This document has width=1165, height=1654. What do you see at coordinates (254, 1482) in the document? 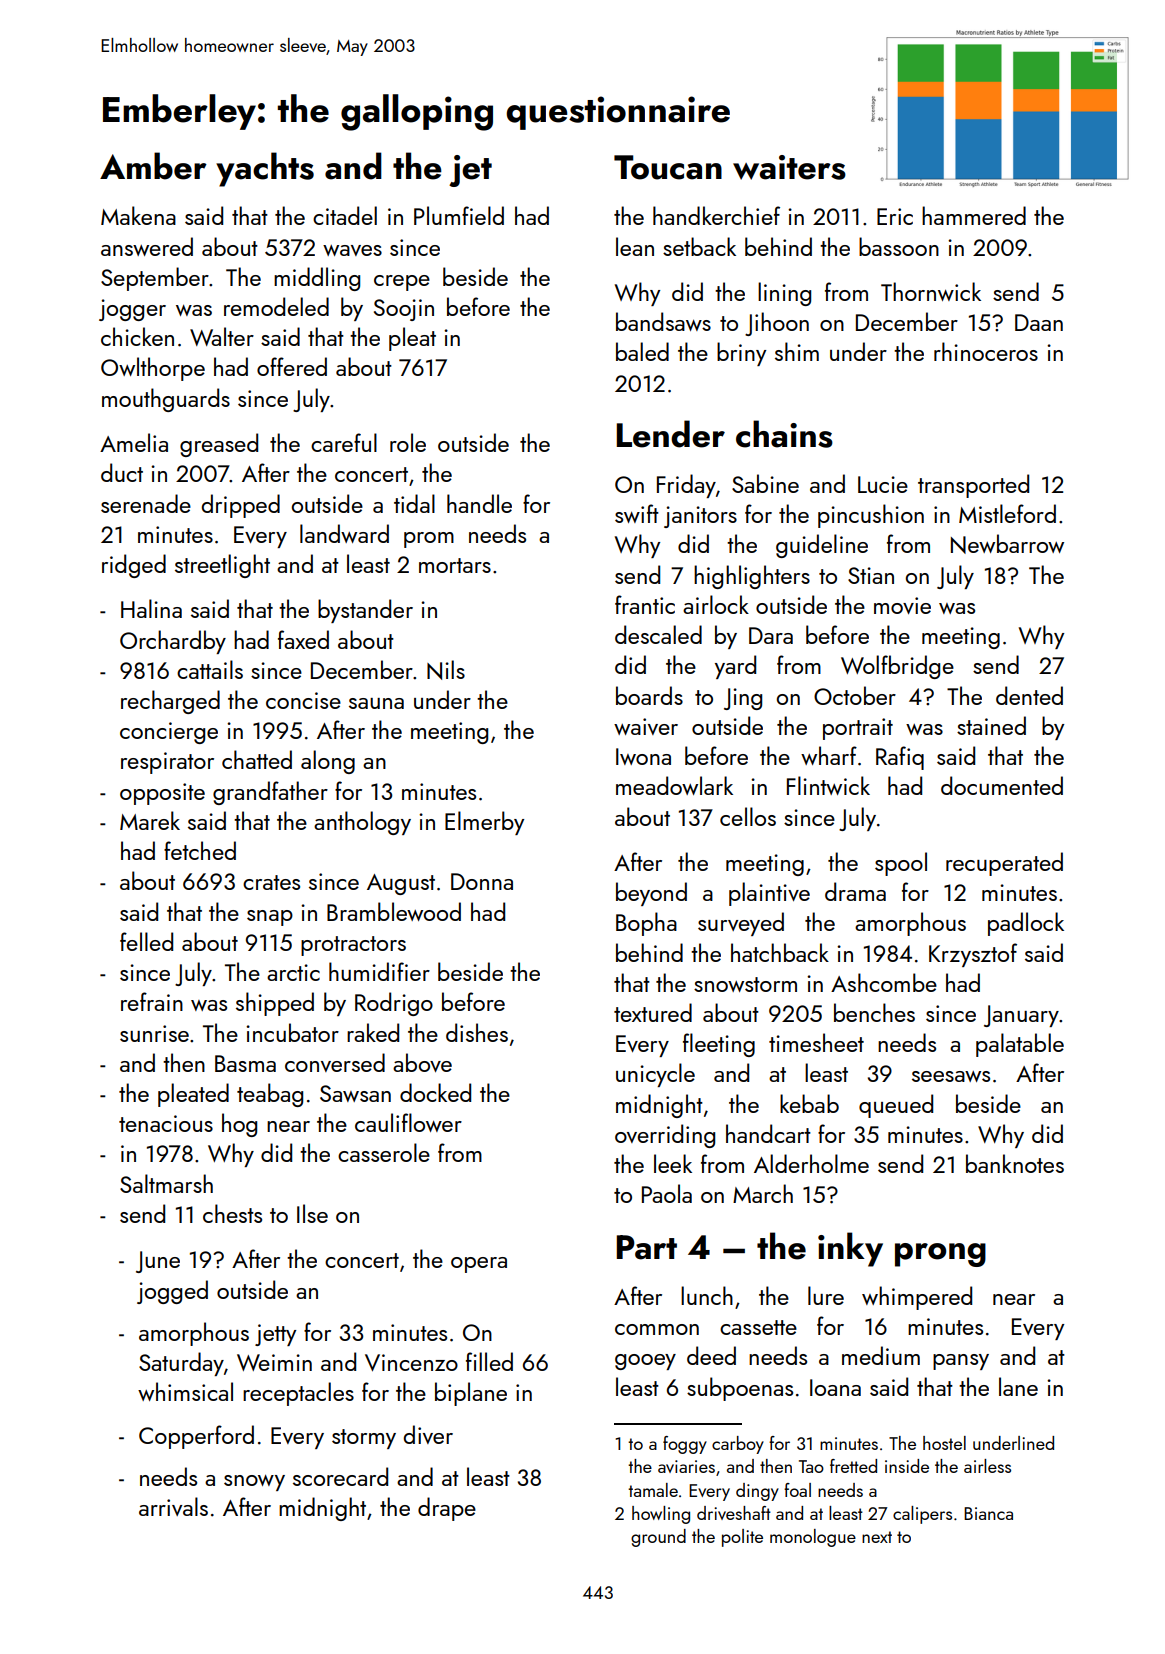
I see `snowy` at bounding box center [254, 1482].
